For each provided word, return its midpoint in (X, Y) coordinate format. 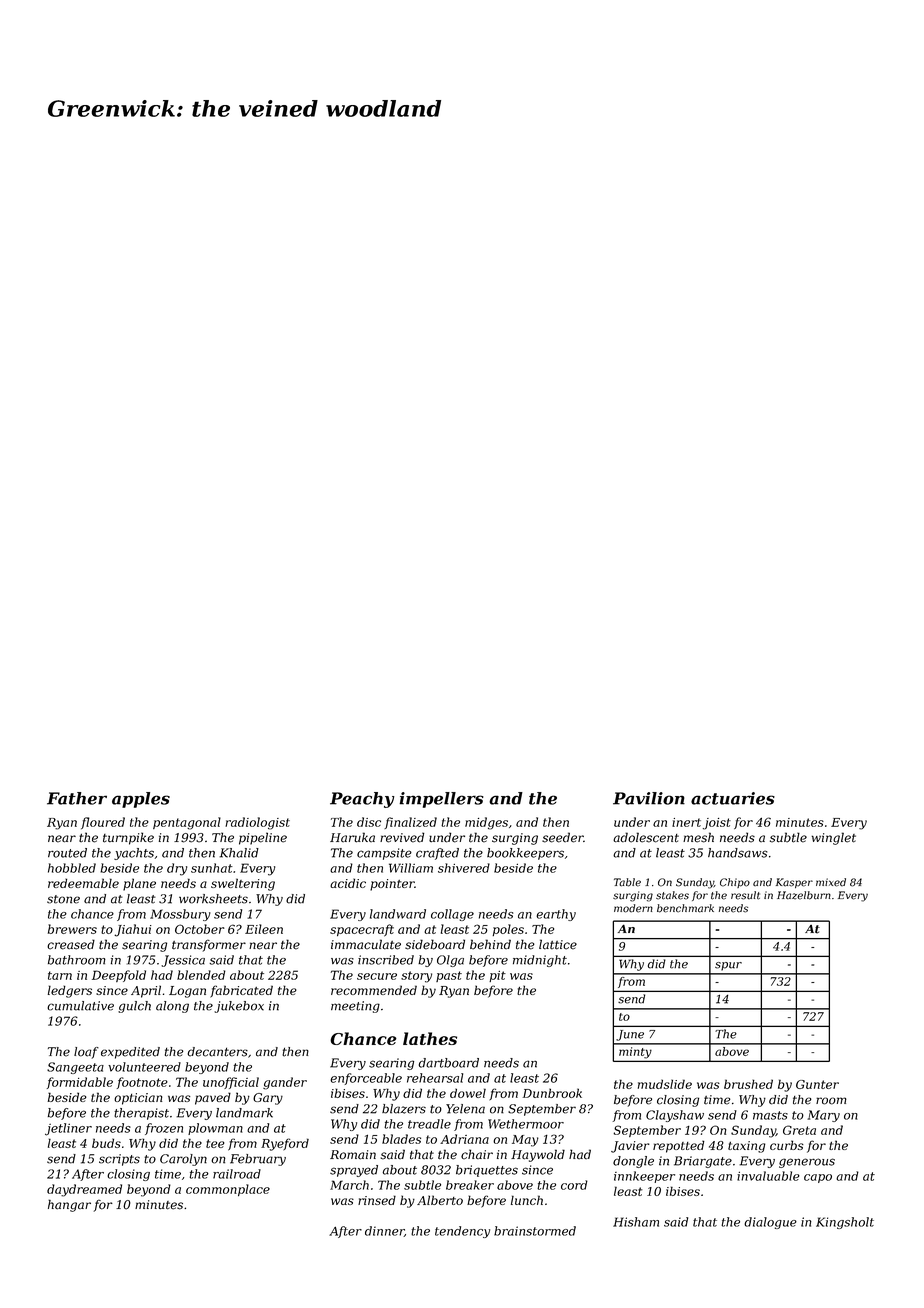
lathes (430, 1038)
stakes (672, 895)
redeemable (83, 883)
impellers (441, 800)
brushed (748, 1084)
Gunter (817, 1084)
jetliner (68, 1129)
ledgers (70, 991)
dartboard (449, 1063)
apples (141, 800)
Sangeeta (75, 1068)
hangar (69, 1205)
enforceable (366, 1079)
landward (398, 914)
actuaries (733, 798)
